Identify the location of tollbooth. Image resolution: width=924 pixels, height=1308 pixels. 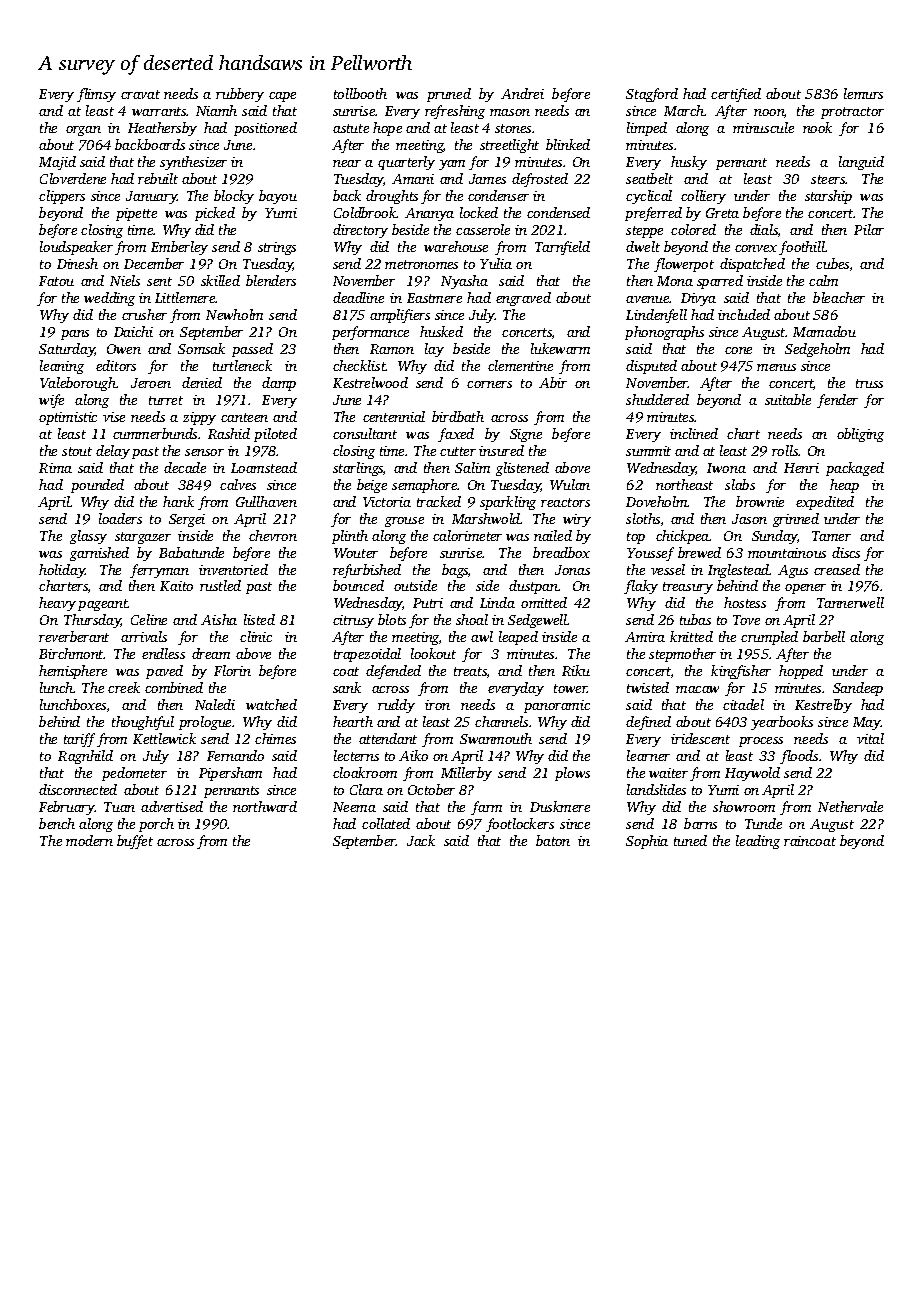
(360, 93).
